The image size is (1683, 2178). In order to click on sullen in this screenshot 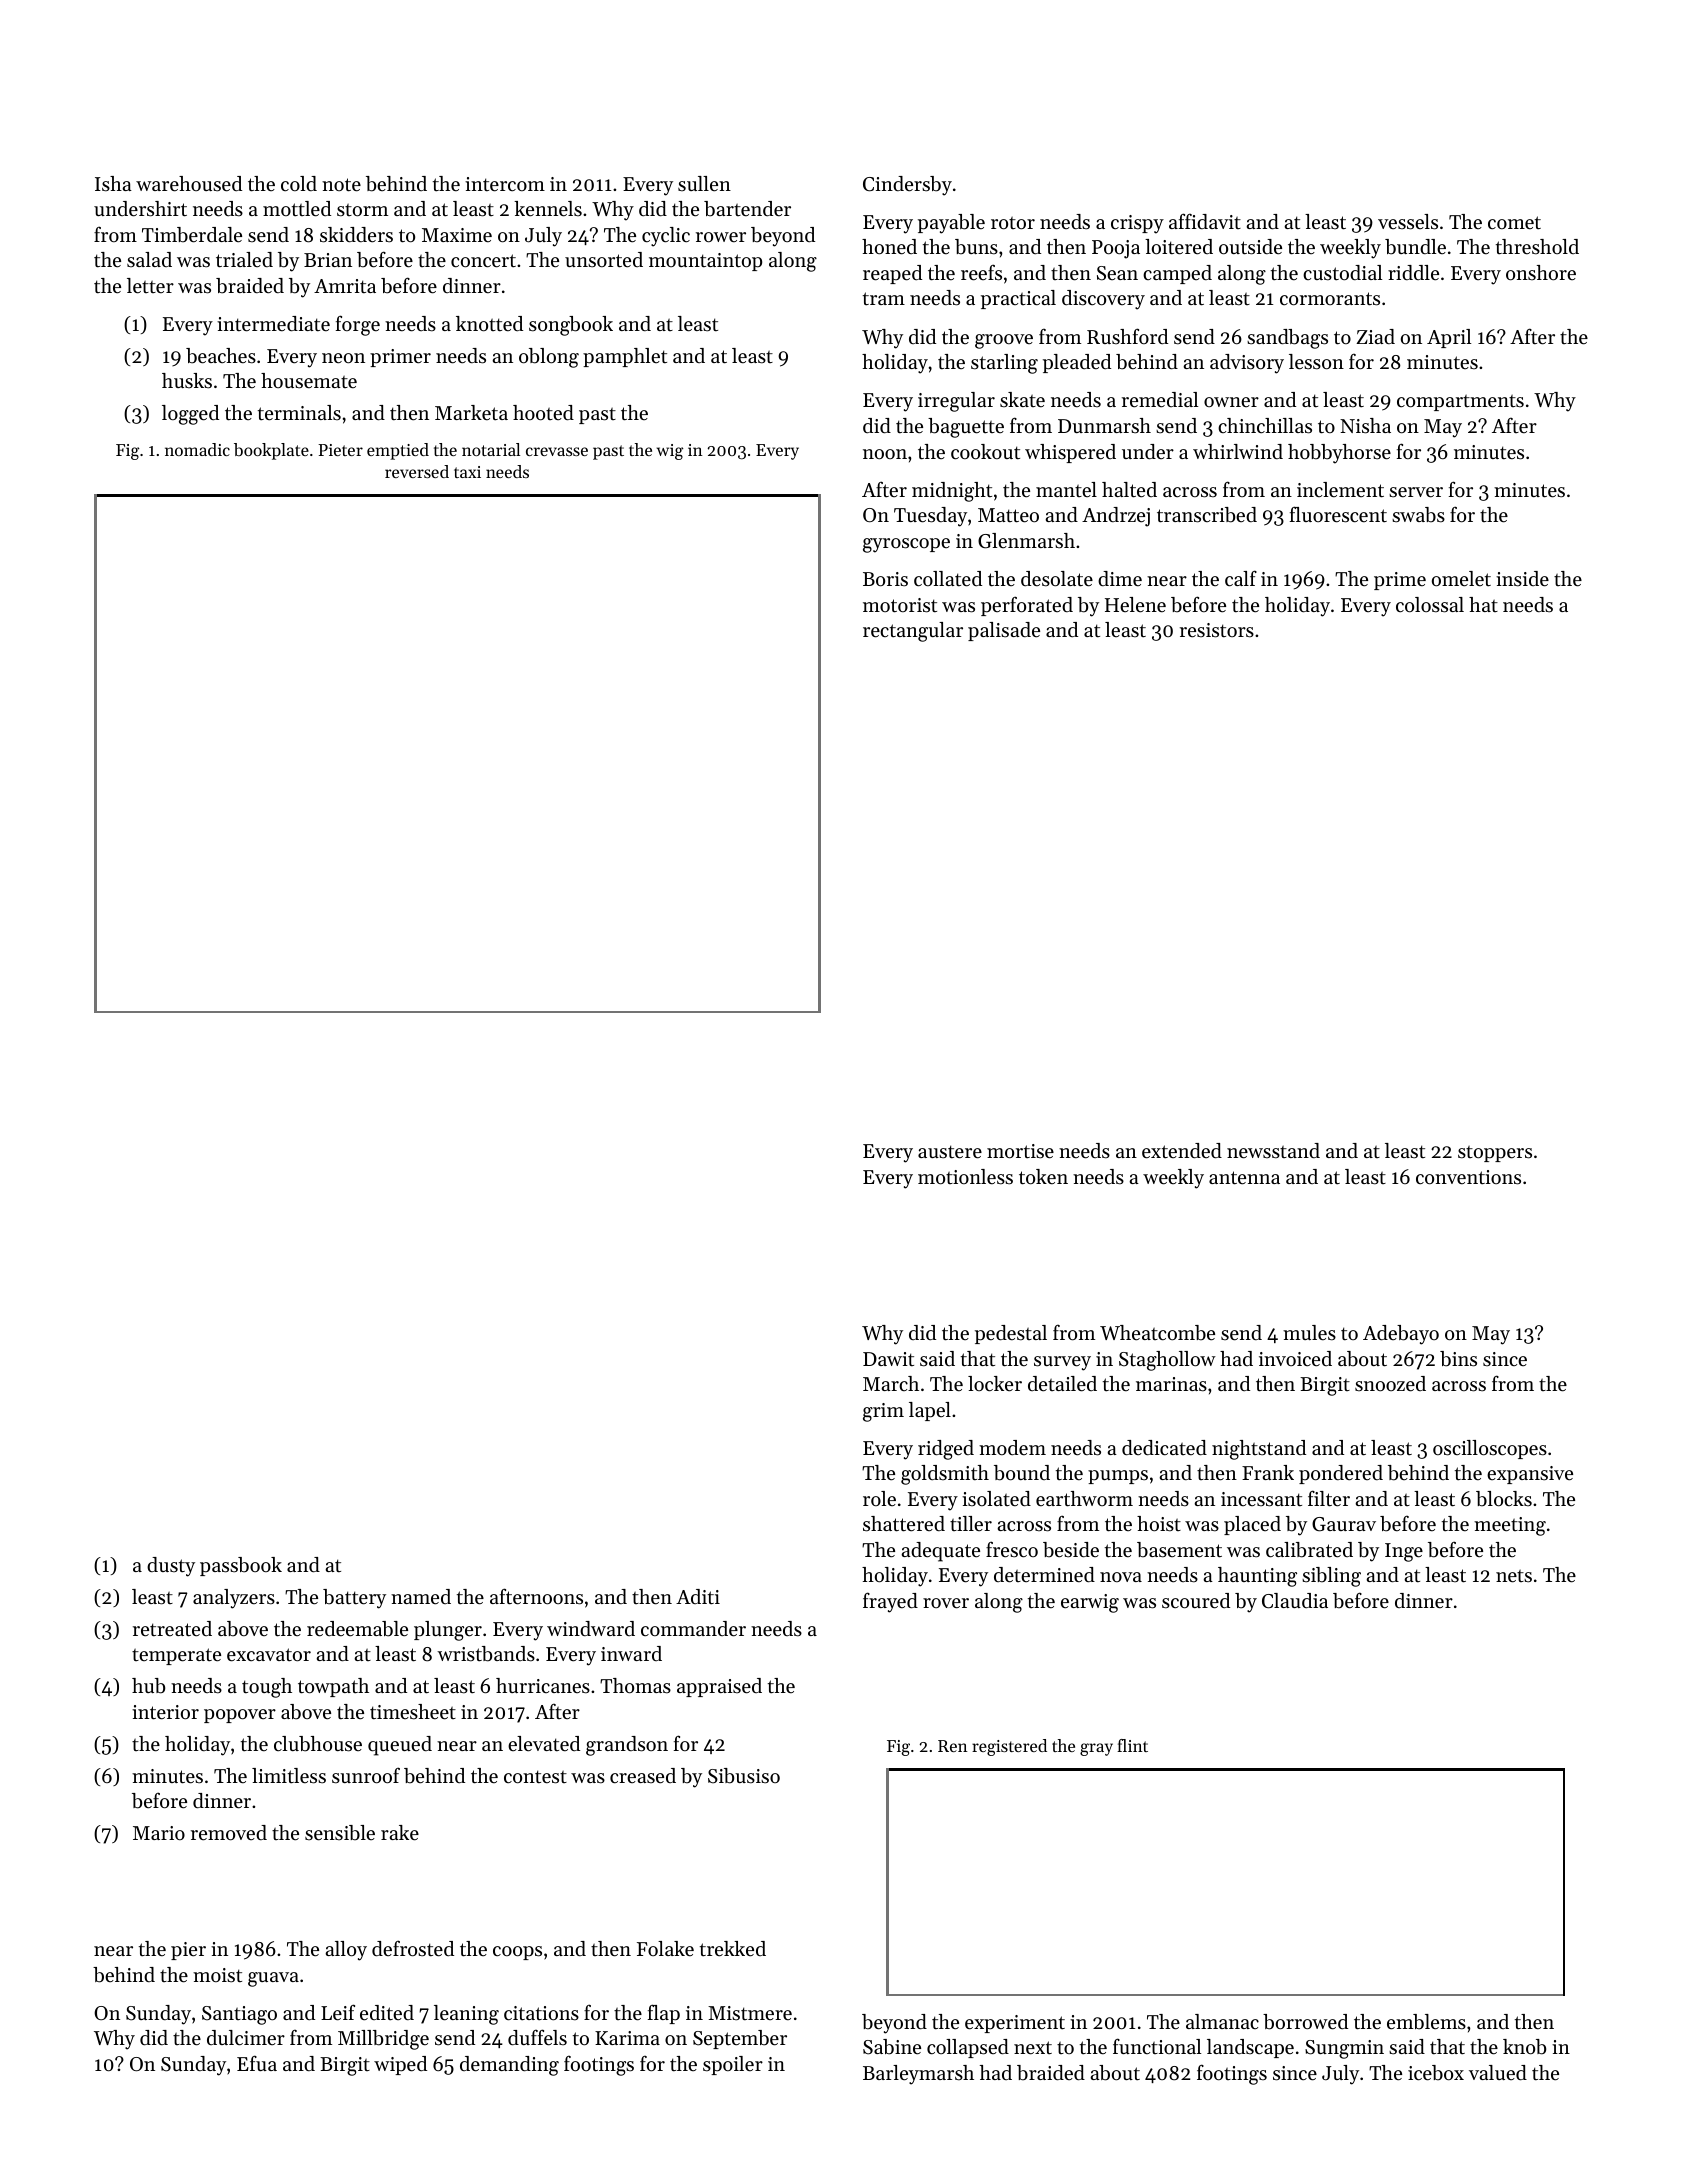, I will do `click(704, 184)`.
